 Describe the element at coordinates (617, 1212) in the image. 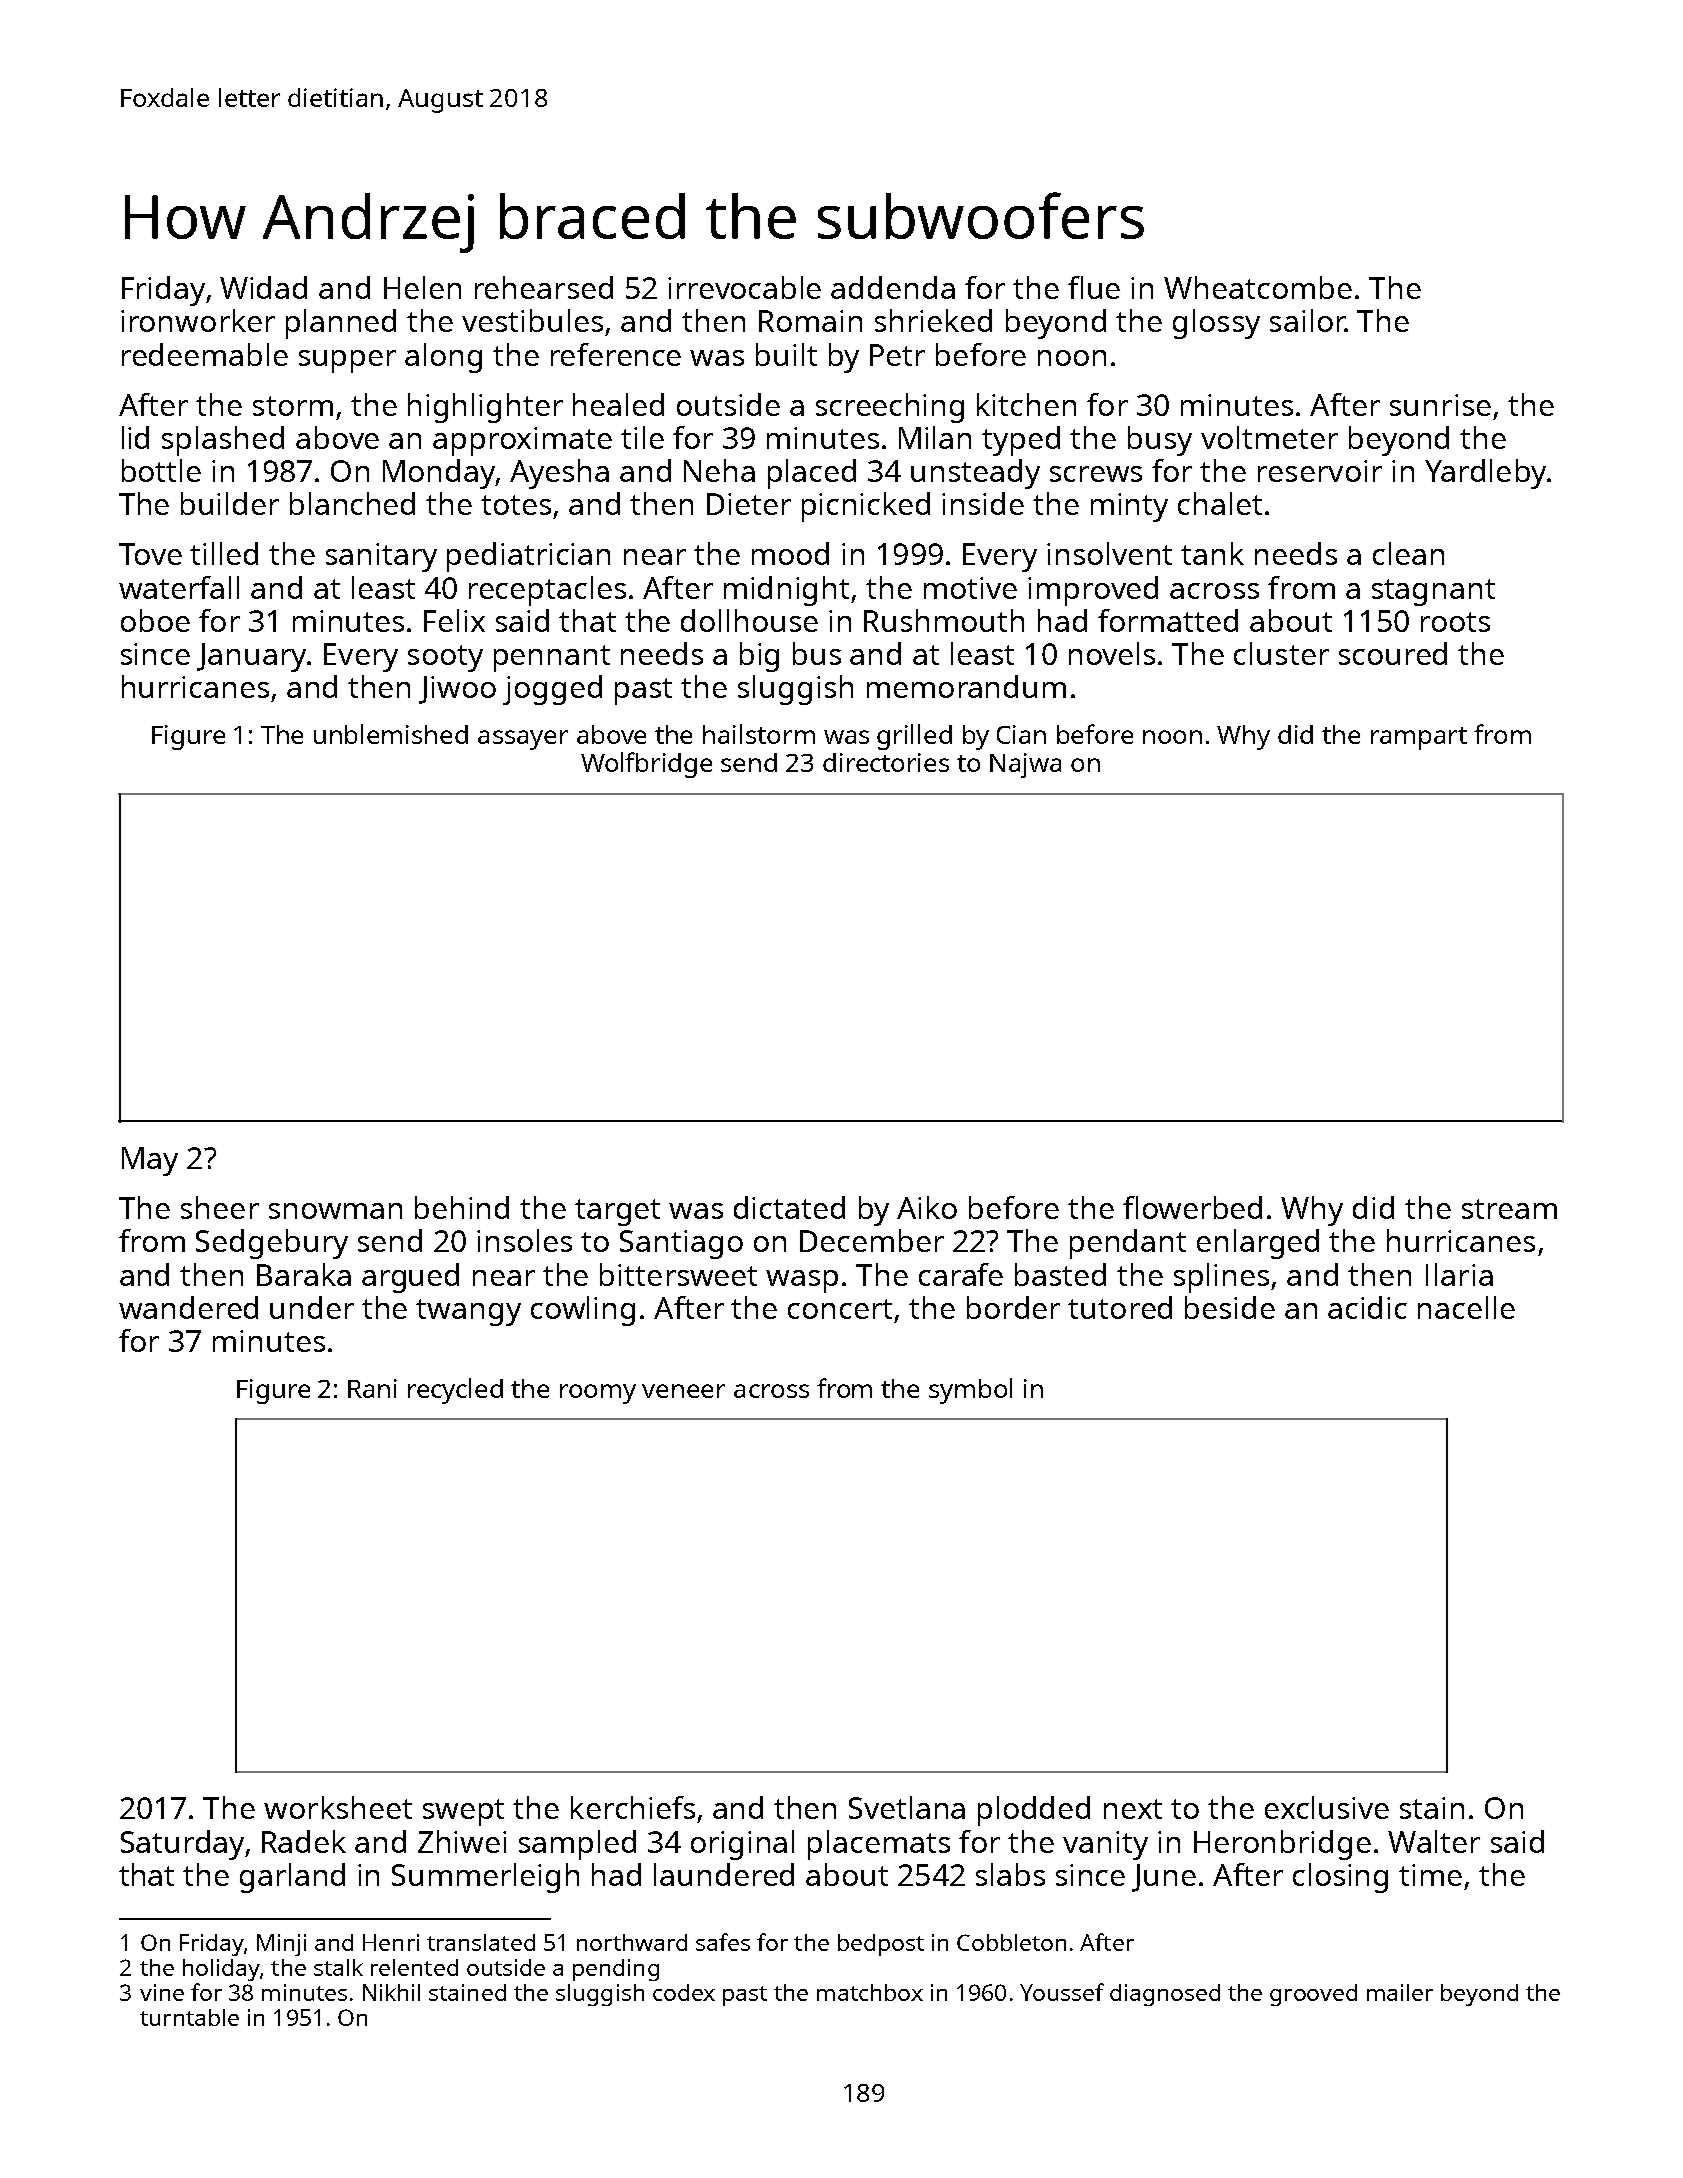

I see `target` at that location.
